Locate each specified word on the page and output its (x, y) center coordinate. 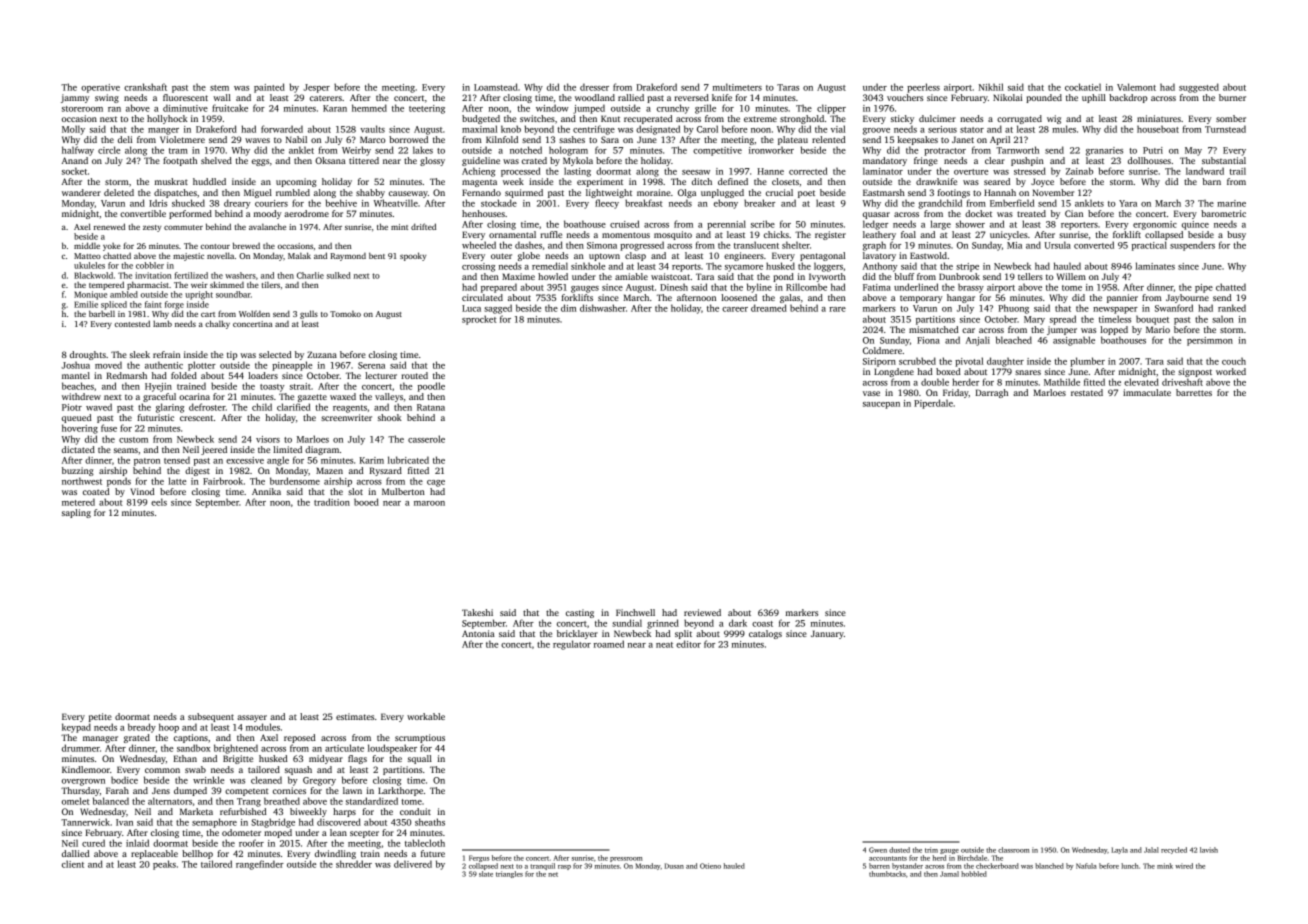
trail (1237, 171)
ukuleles (89, 265)
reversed (691, 97)
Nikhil (991, 87)
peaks (164, 865)
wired (1184, 866)
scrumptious (420, 738)
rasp (564, 867)
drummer (81, 748)
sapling (76, 513)
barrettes (1194, 392)
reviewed (702, 612)
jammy (75, 98)
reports (686, 268)
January (827, 634)
